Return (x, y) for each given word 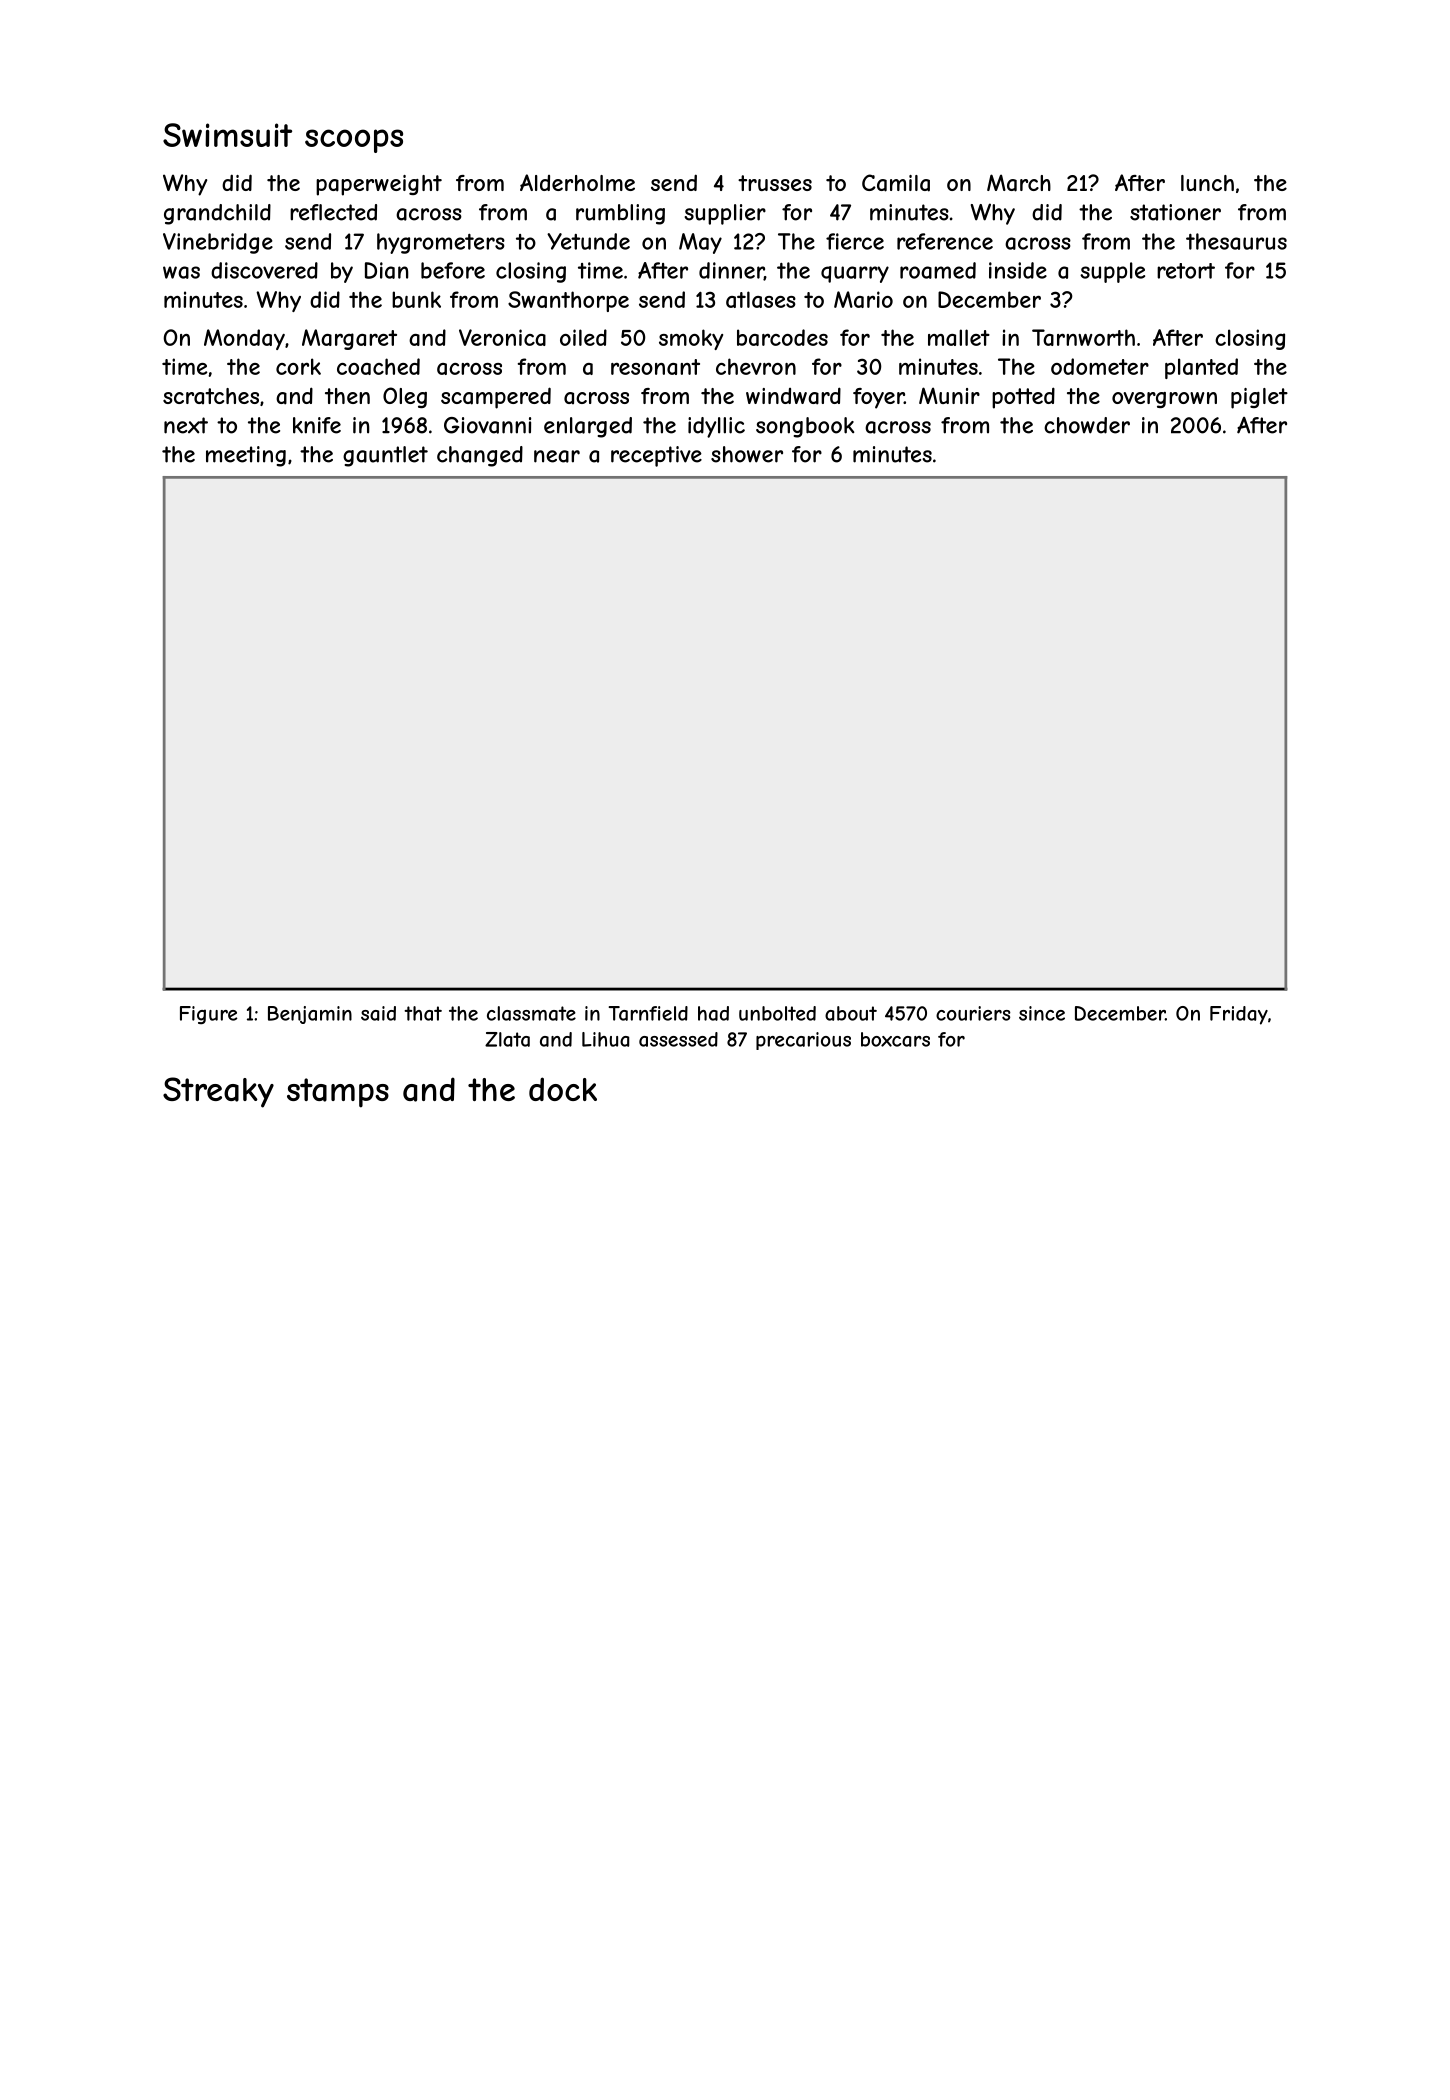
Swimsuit (227, 135)
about (851, 1013)
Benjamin (310, 1015)
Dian (386, 270)
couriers (973, 1013)
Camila (896, 183)
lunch (1207, 183)
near (557, 456)
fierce (855, 241)
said (378, 1013)
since (1042, 1013)
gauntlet (385, 456)
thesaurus (1236, 241)
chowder (1087, 425)
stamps (338, 1093)
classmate (531, 1013)
